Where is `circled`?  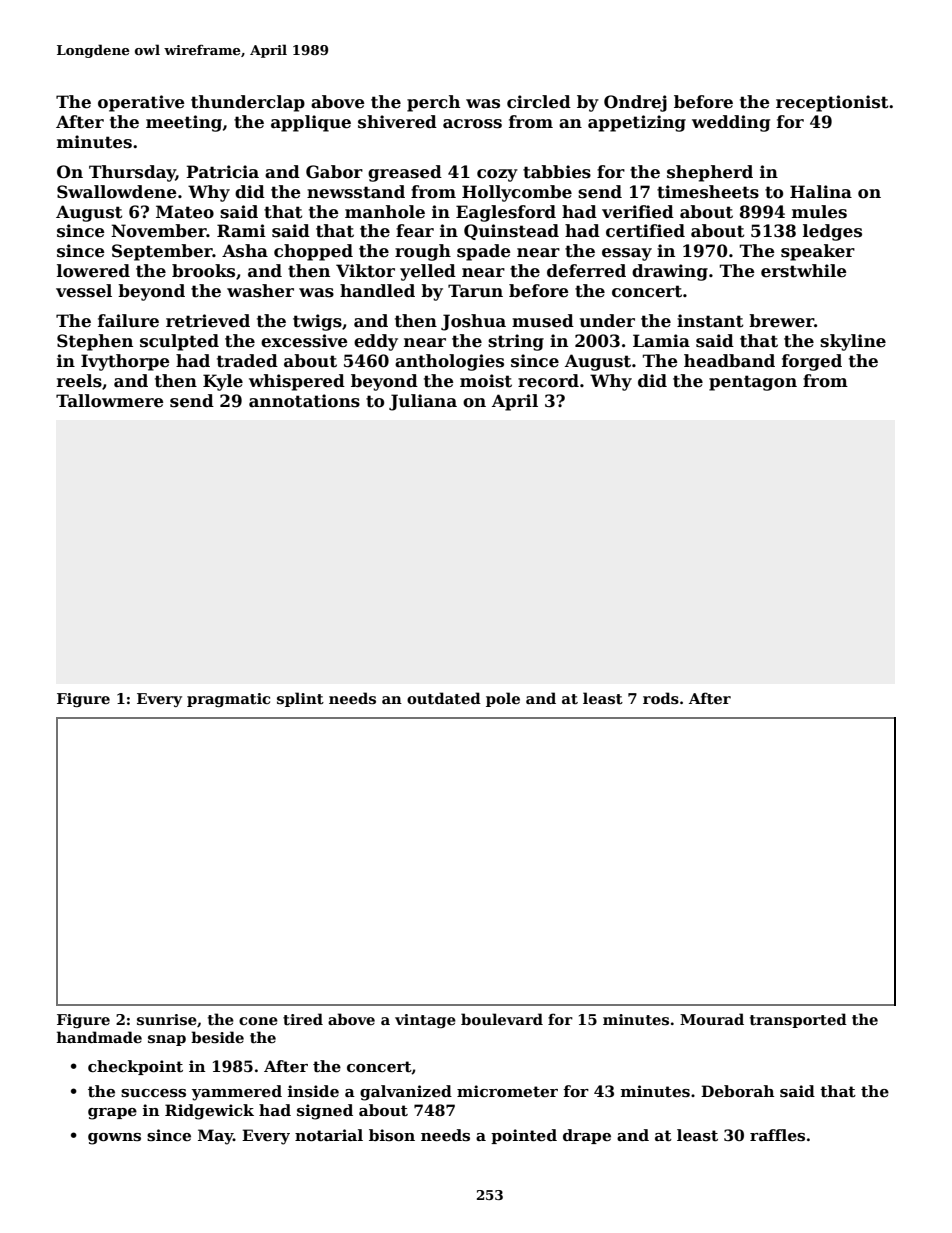 circled is located at coordinates (539, 102).
